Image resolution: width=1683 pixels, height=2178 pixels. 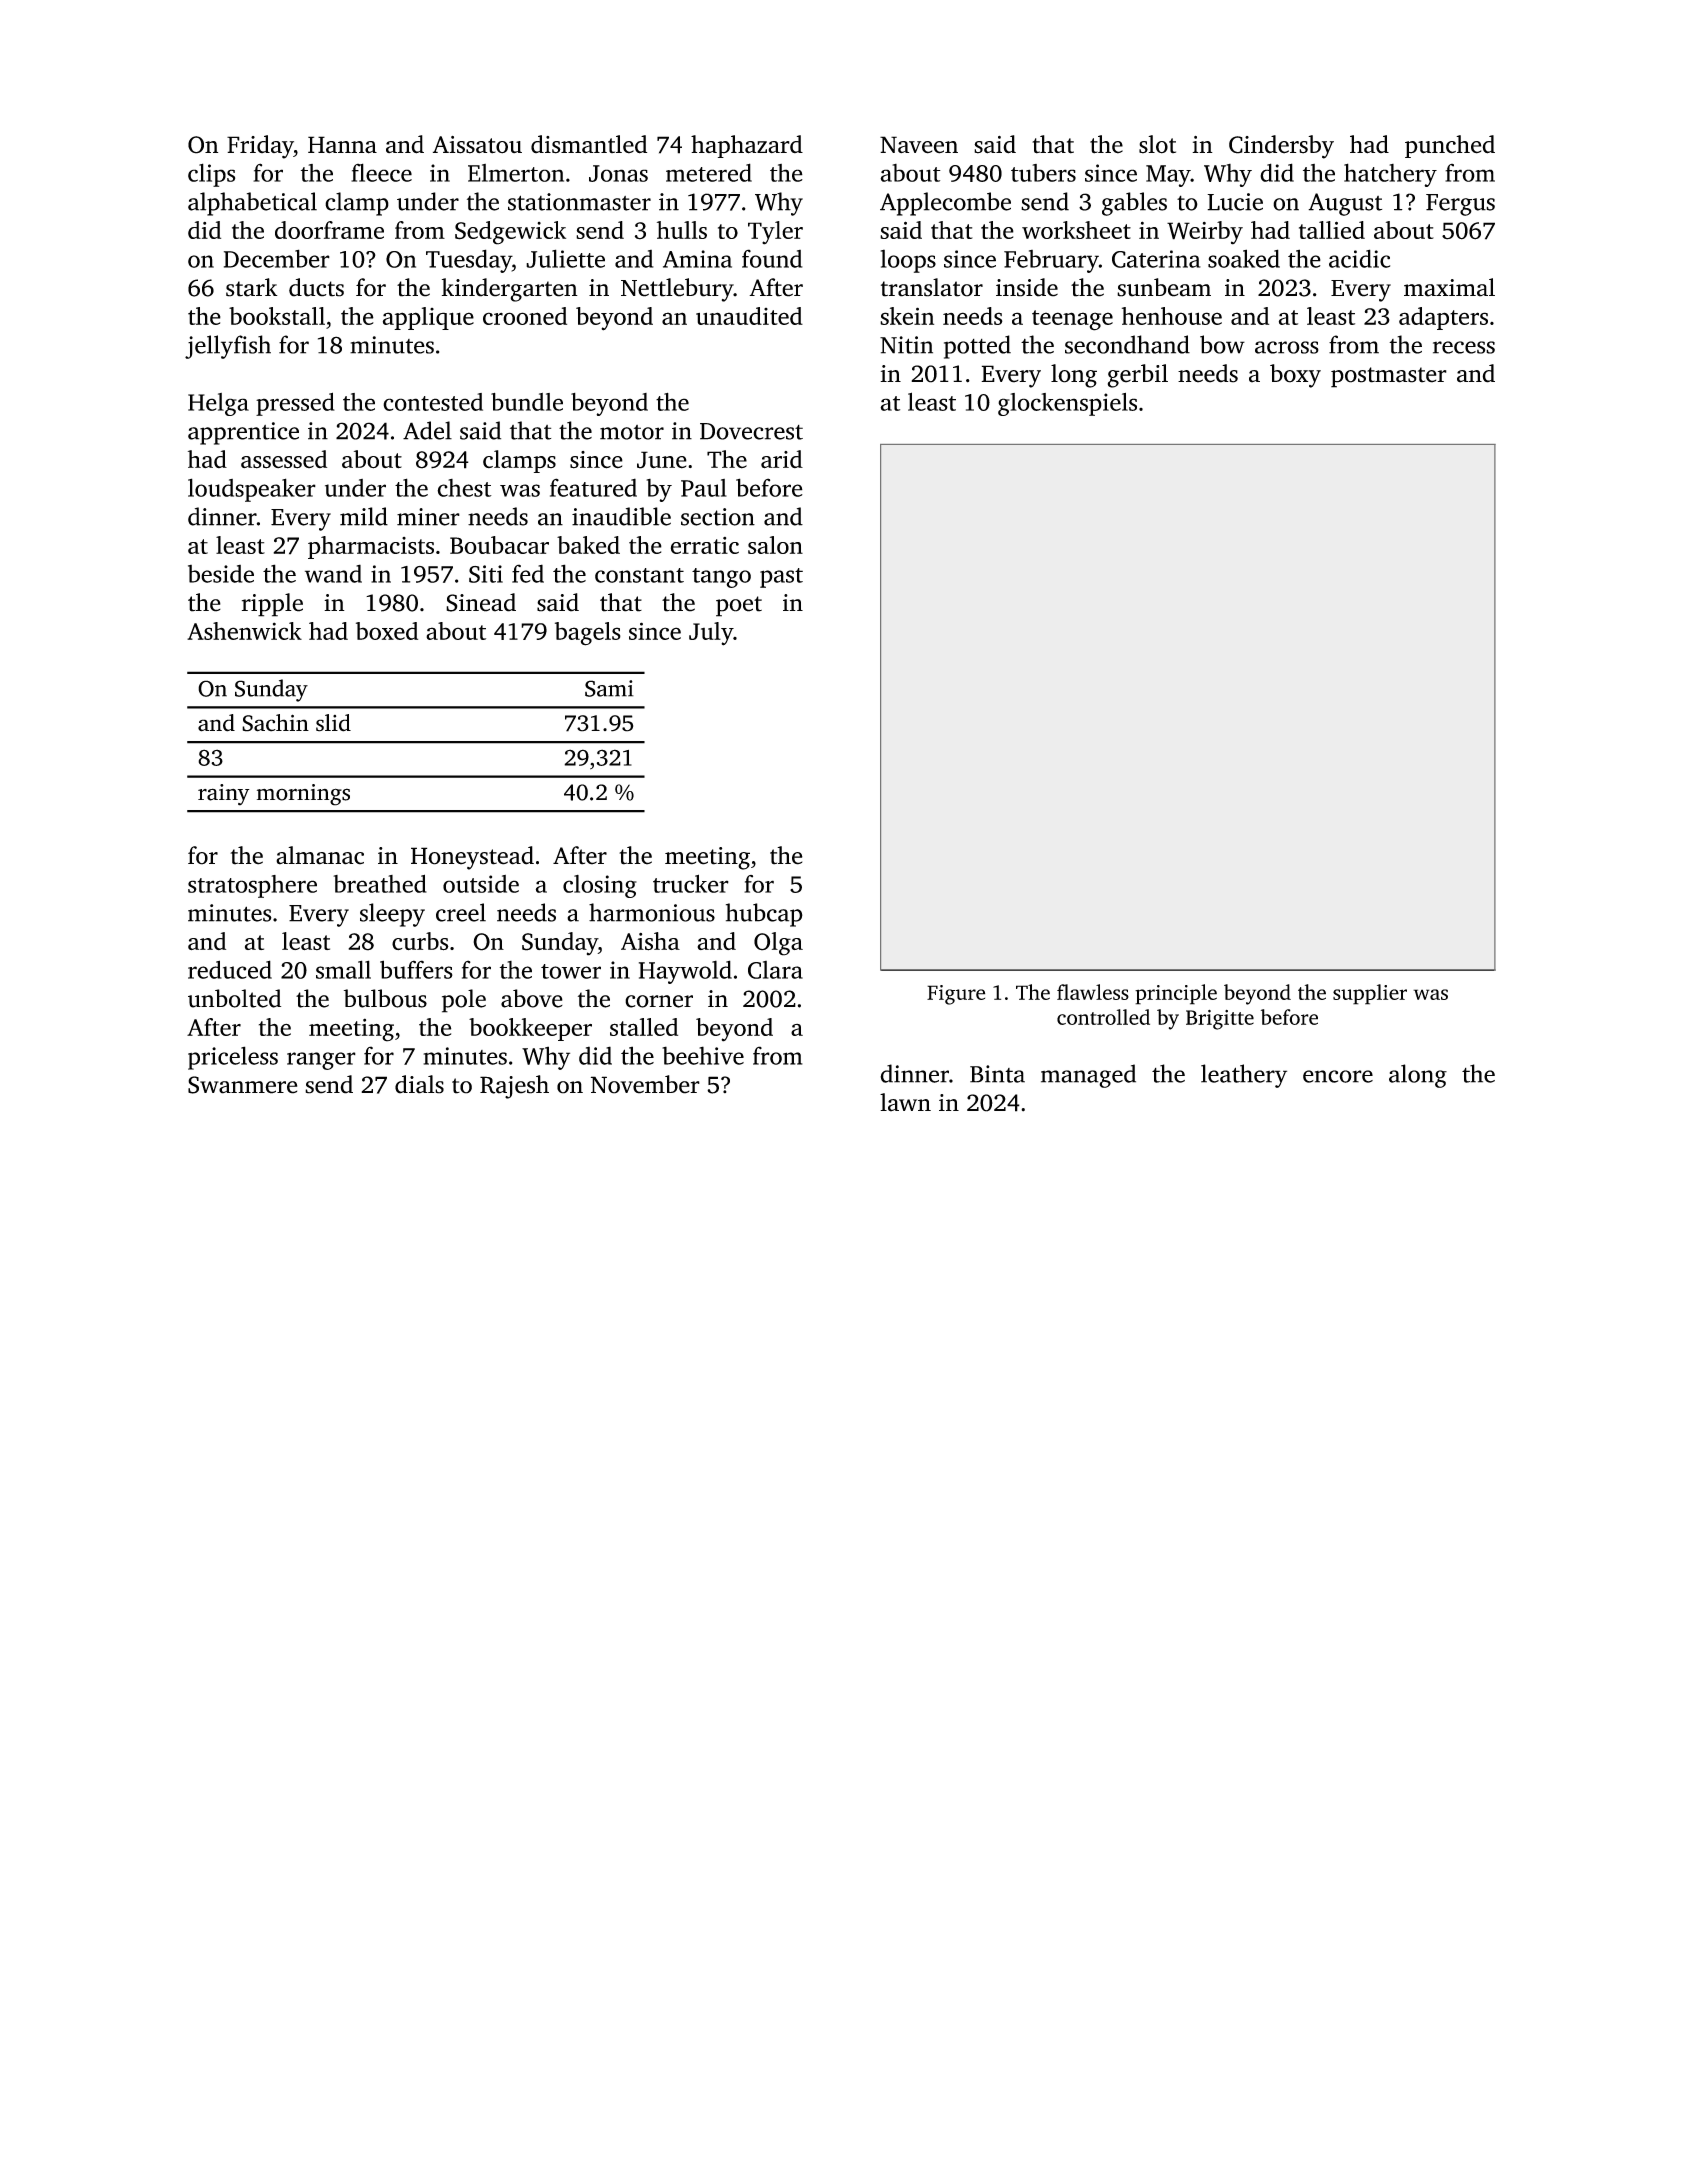 What do you see at coordinates (906, 345) in the image?
I see `Nitin` at bounding box center [906, 345].
